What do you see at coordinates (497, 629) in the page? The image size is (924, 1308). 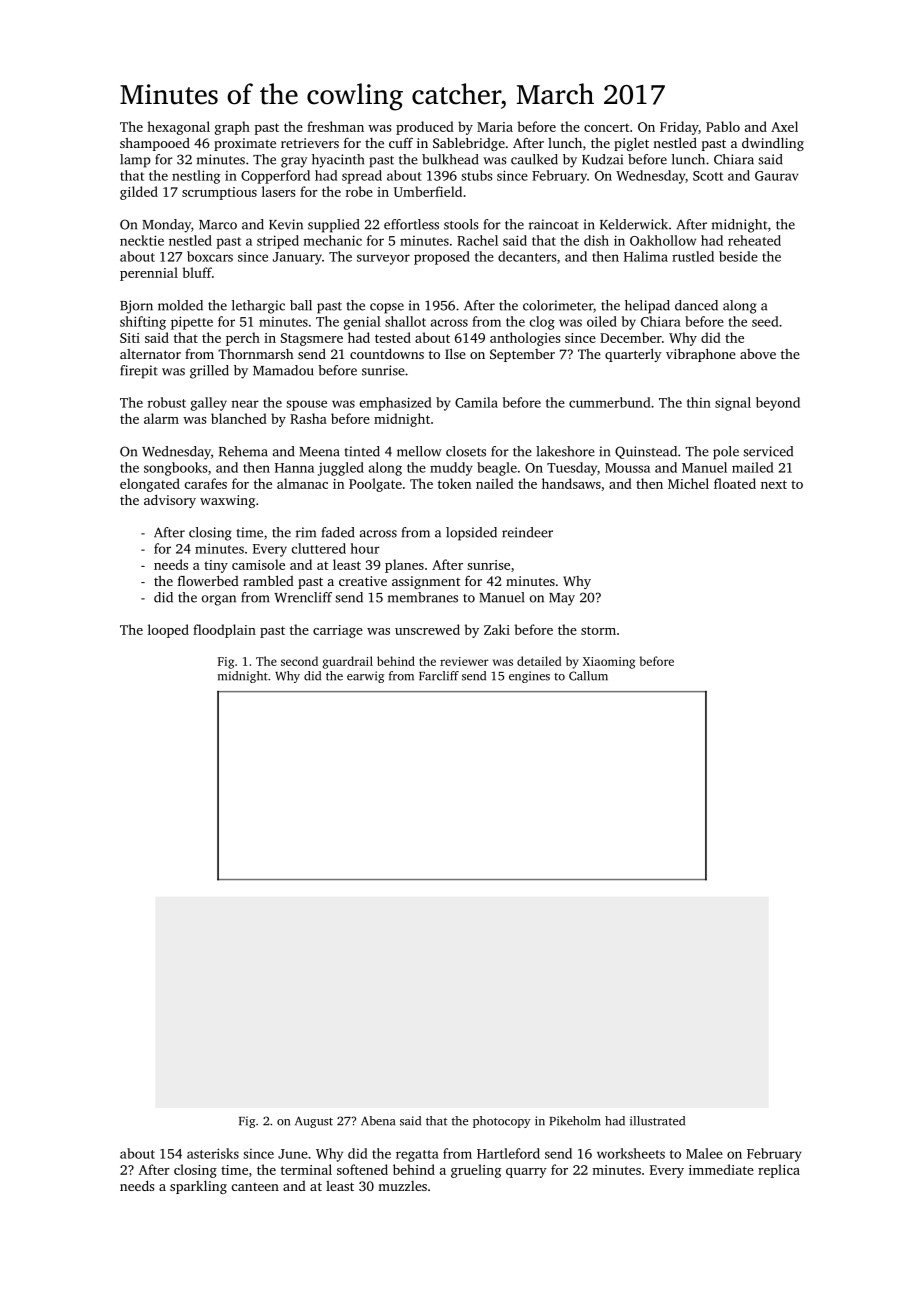 I see `Zaki` at bounding box center [497, 629].
